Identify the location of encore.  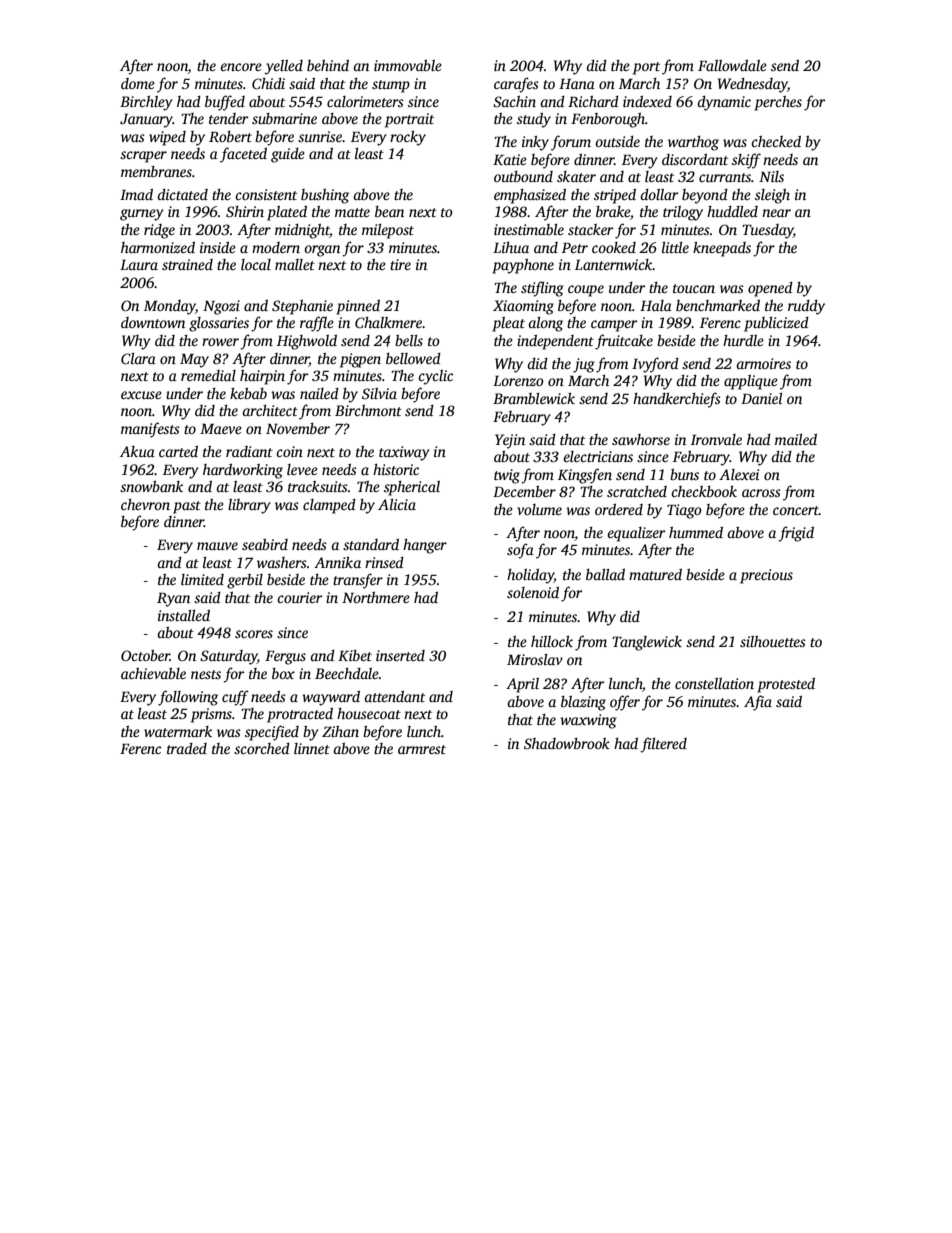
(241, 67).
